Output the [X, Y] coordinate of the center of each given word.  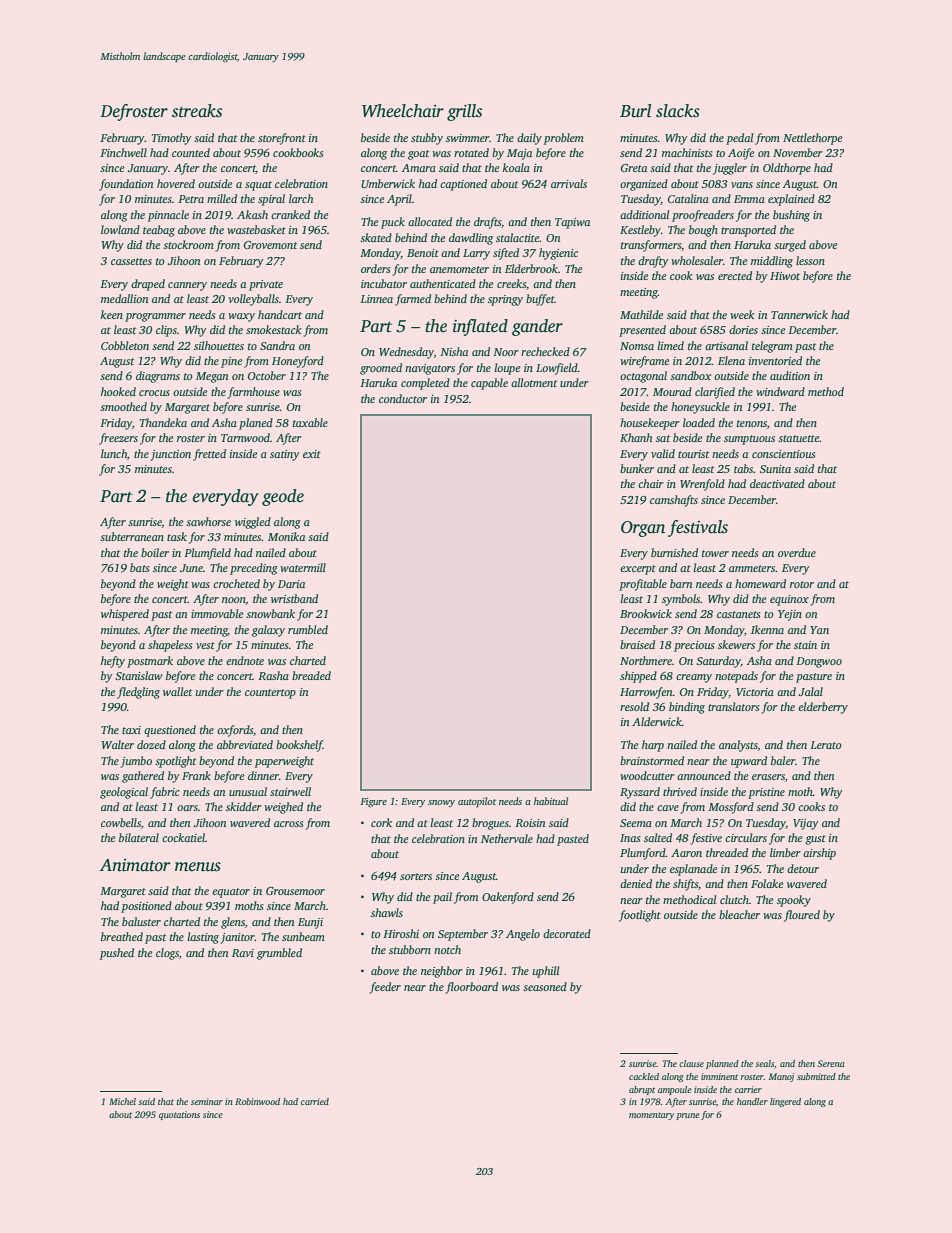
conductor [403, 398]
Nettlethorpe [812, 139]
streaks [197, 111]
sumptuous [749, 440]
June [191, 568]
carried [315, 1101]
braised [637, 644]
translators [734, 706]
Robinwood [257, 1101]
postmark [150, 662]
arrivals [569, 183]
